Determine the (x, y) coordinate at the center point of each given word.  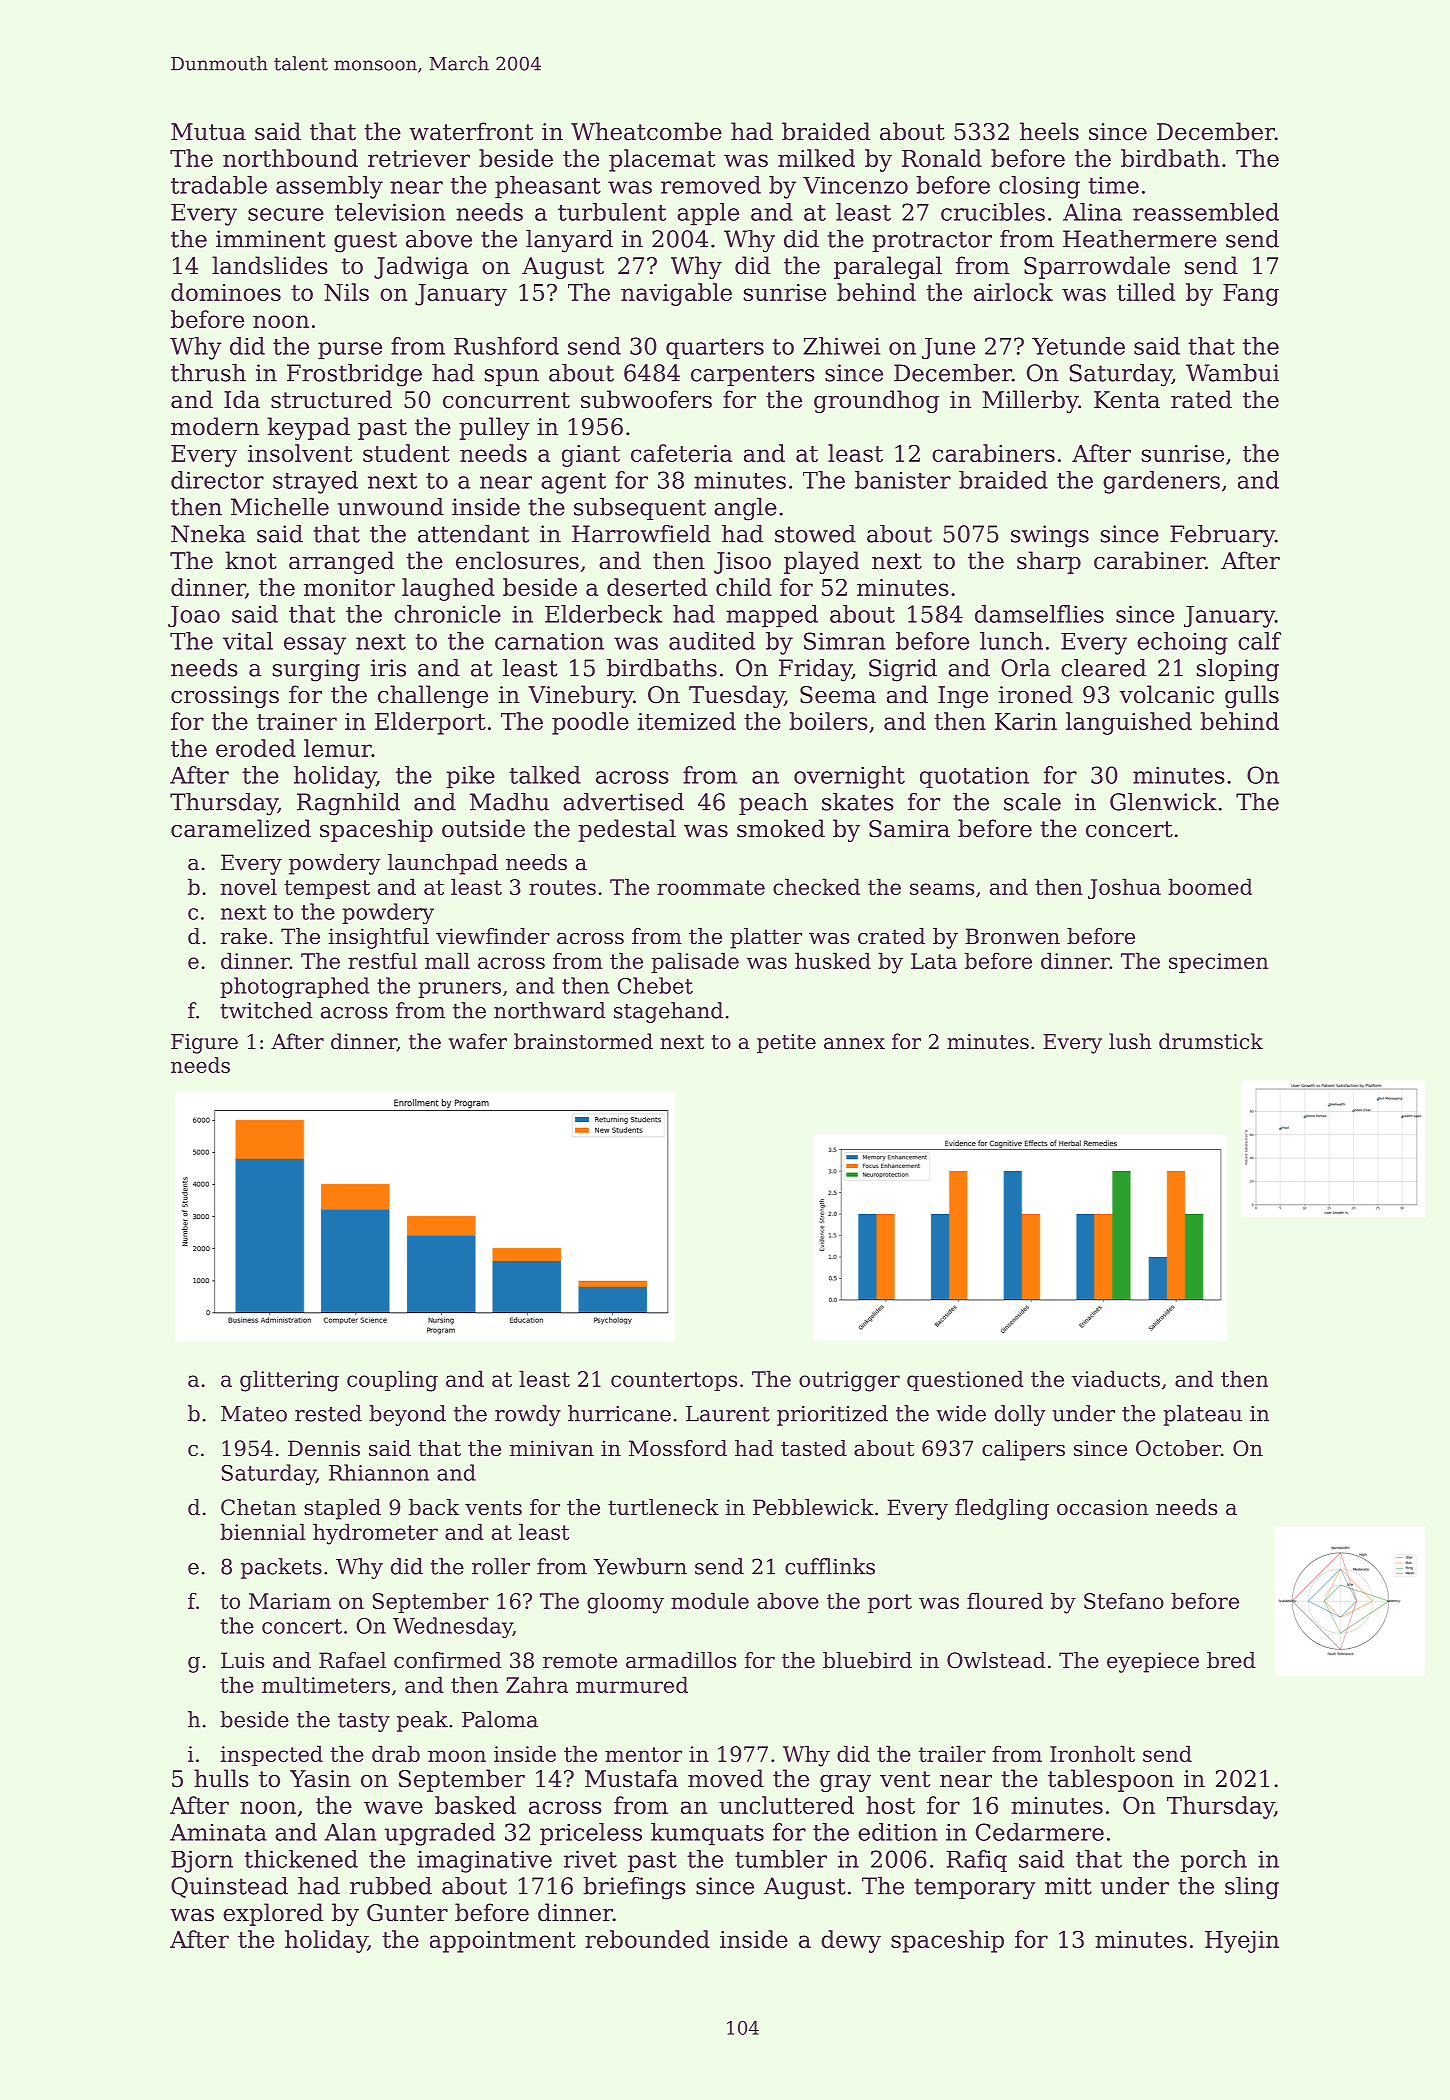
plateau (1202, 1415)
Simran (845, 641)
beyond (407, 1415)
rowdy (528, 1415)
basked (475, 1805)
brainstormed (583, 1041)
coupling (392, 1381)
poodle (590, 723)
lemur (338, 748)
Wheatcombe (646, 131)
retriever (419, 158)
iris (388, 668)
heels (1049, 131)
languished (1129, 723)
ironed (1036, 694)
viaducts (1115, 1378)
